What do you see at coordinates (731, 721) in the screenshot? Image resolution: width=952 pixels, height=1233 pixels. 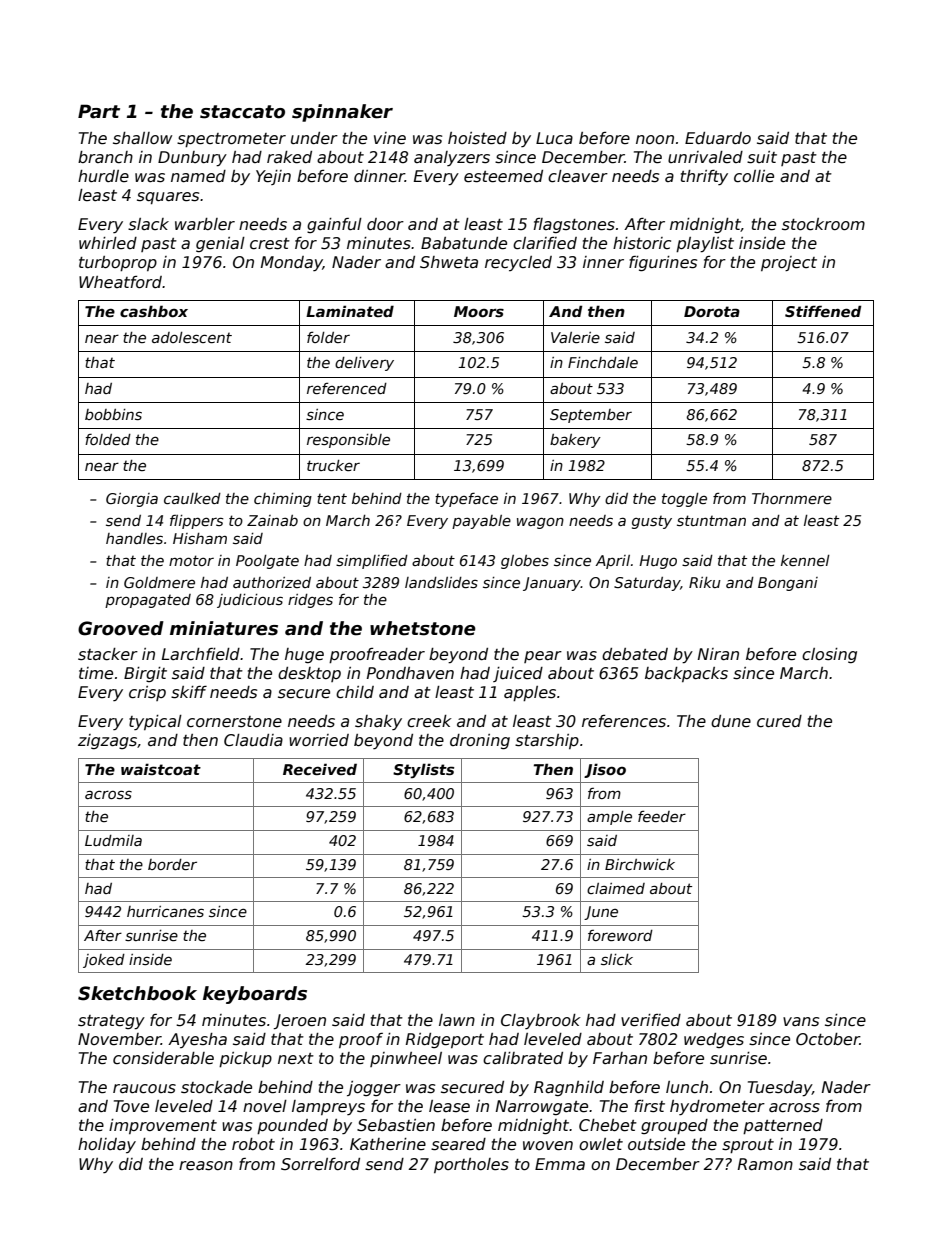 I see `dune` at bounding box center [731, 721].
